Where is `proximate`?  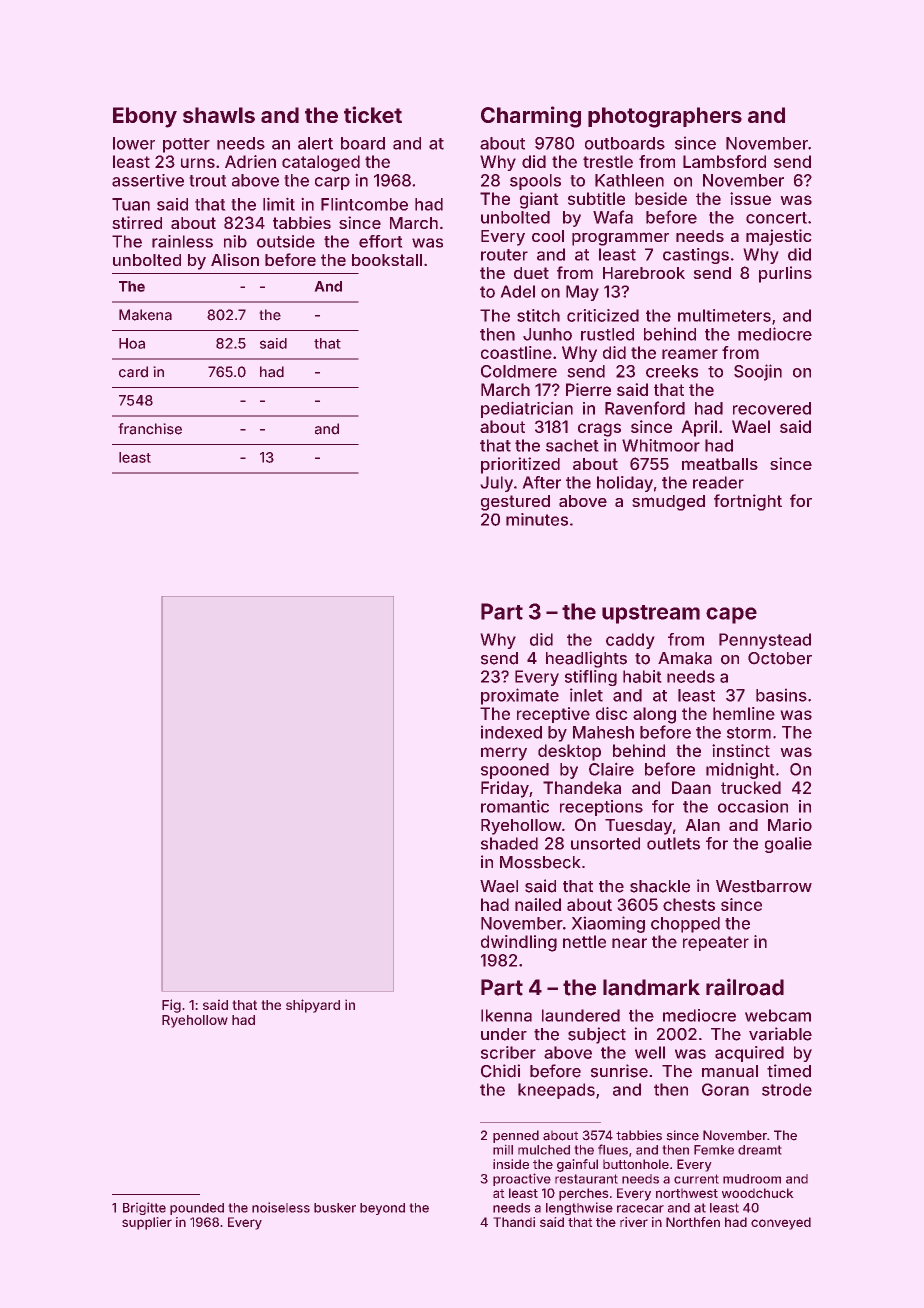
proximate is located at coordinates (520, 696).
